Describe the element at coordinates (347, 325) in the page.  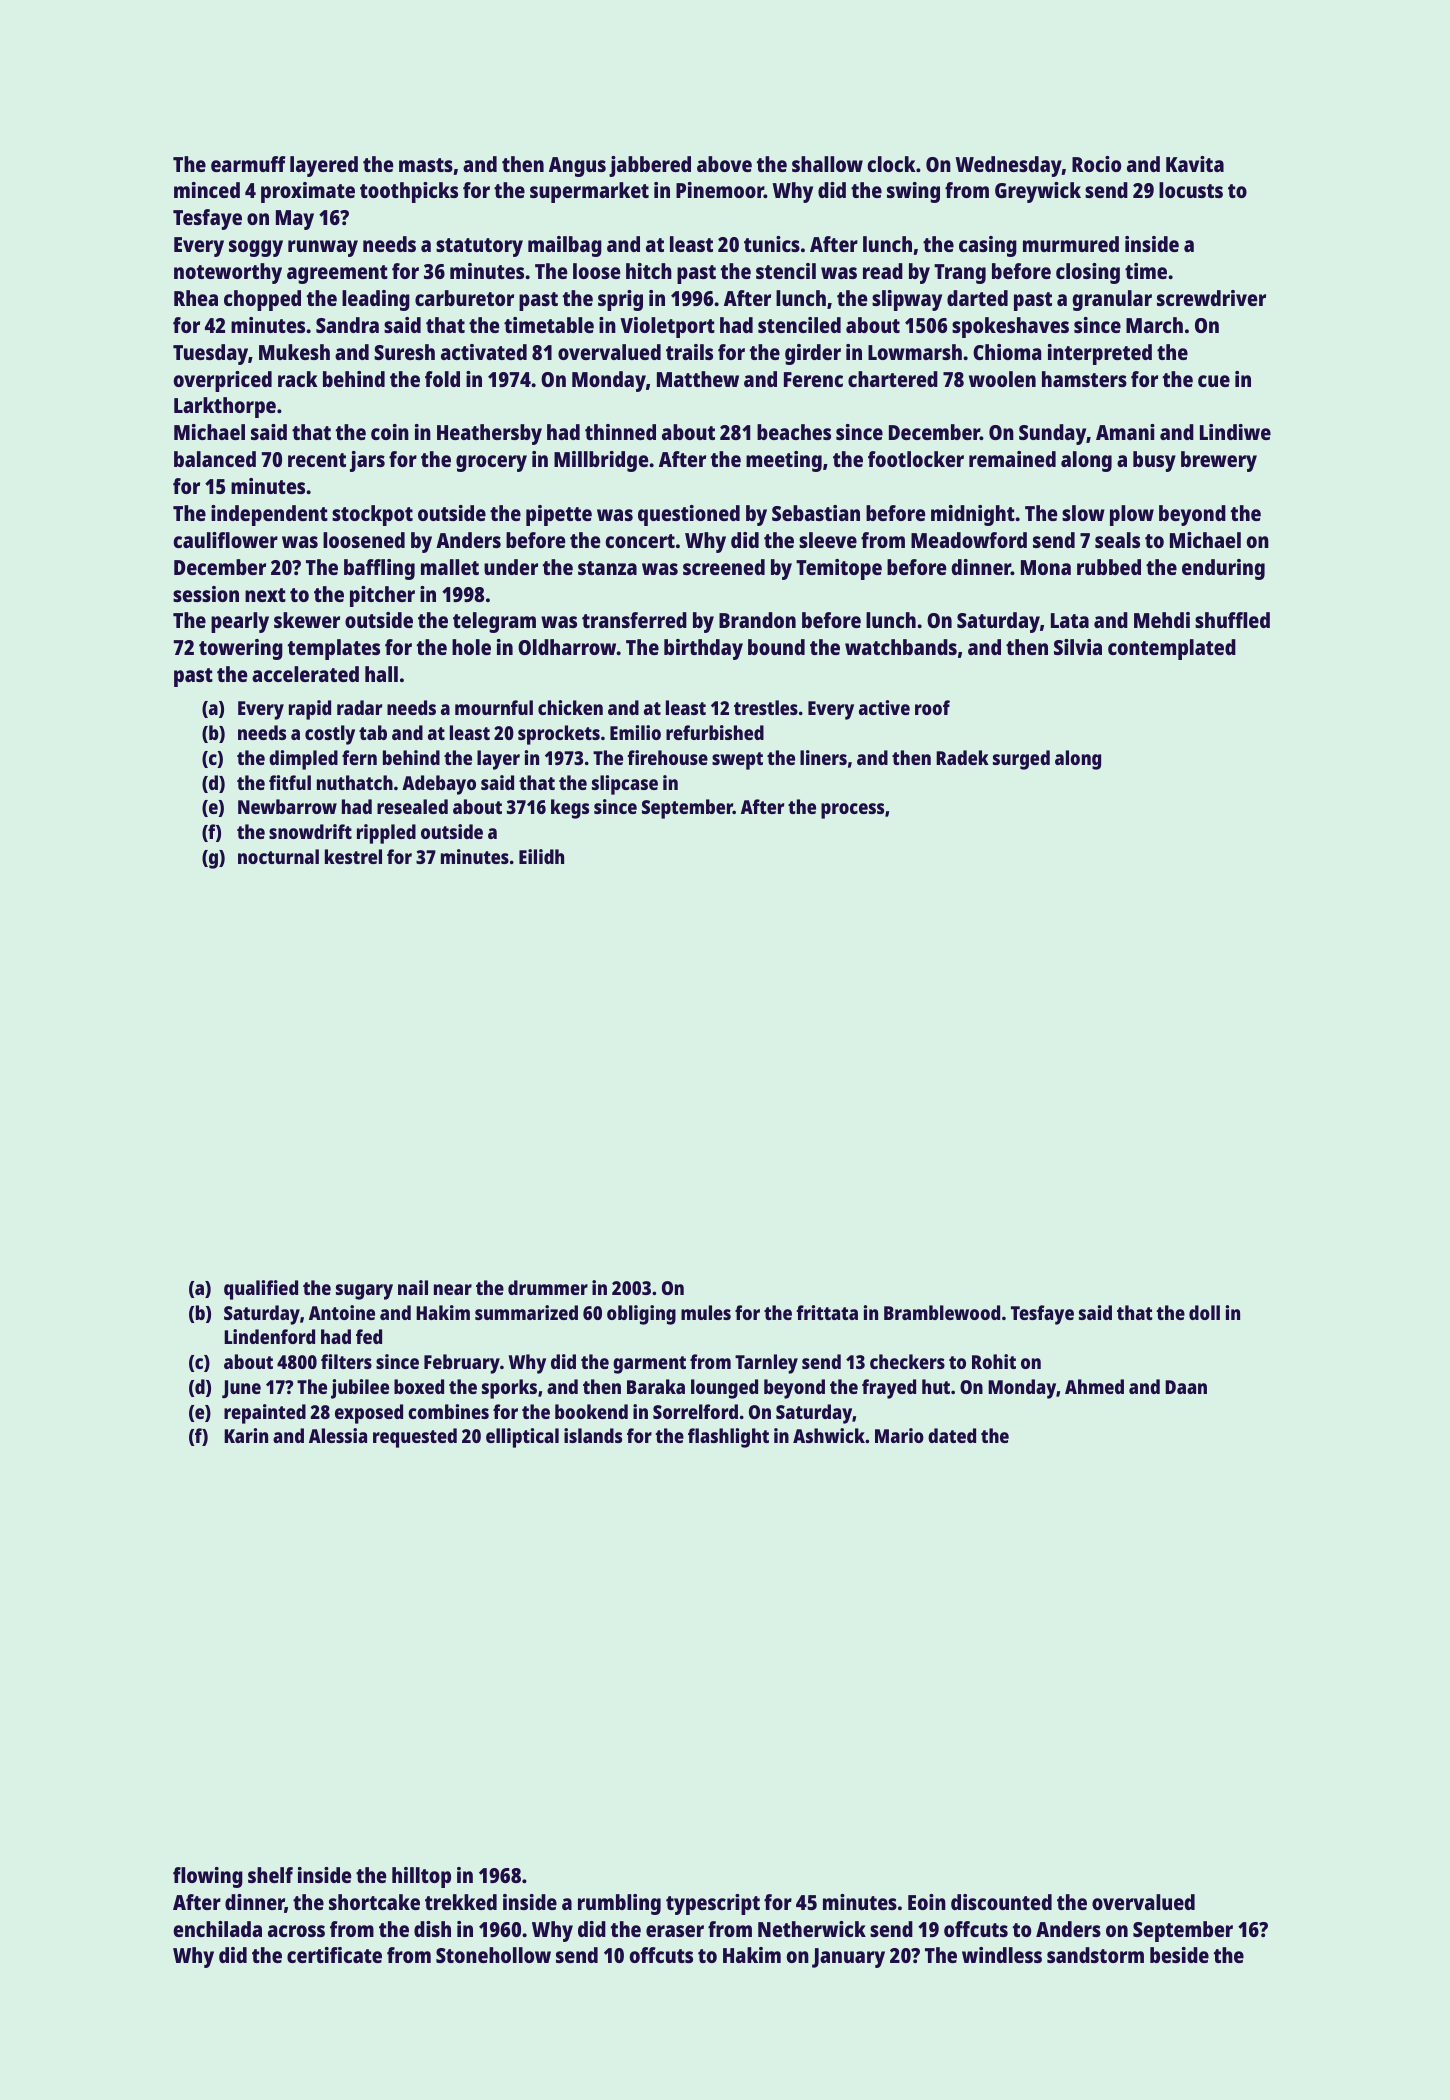
I see `Sandra` at that location.
